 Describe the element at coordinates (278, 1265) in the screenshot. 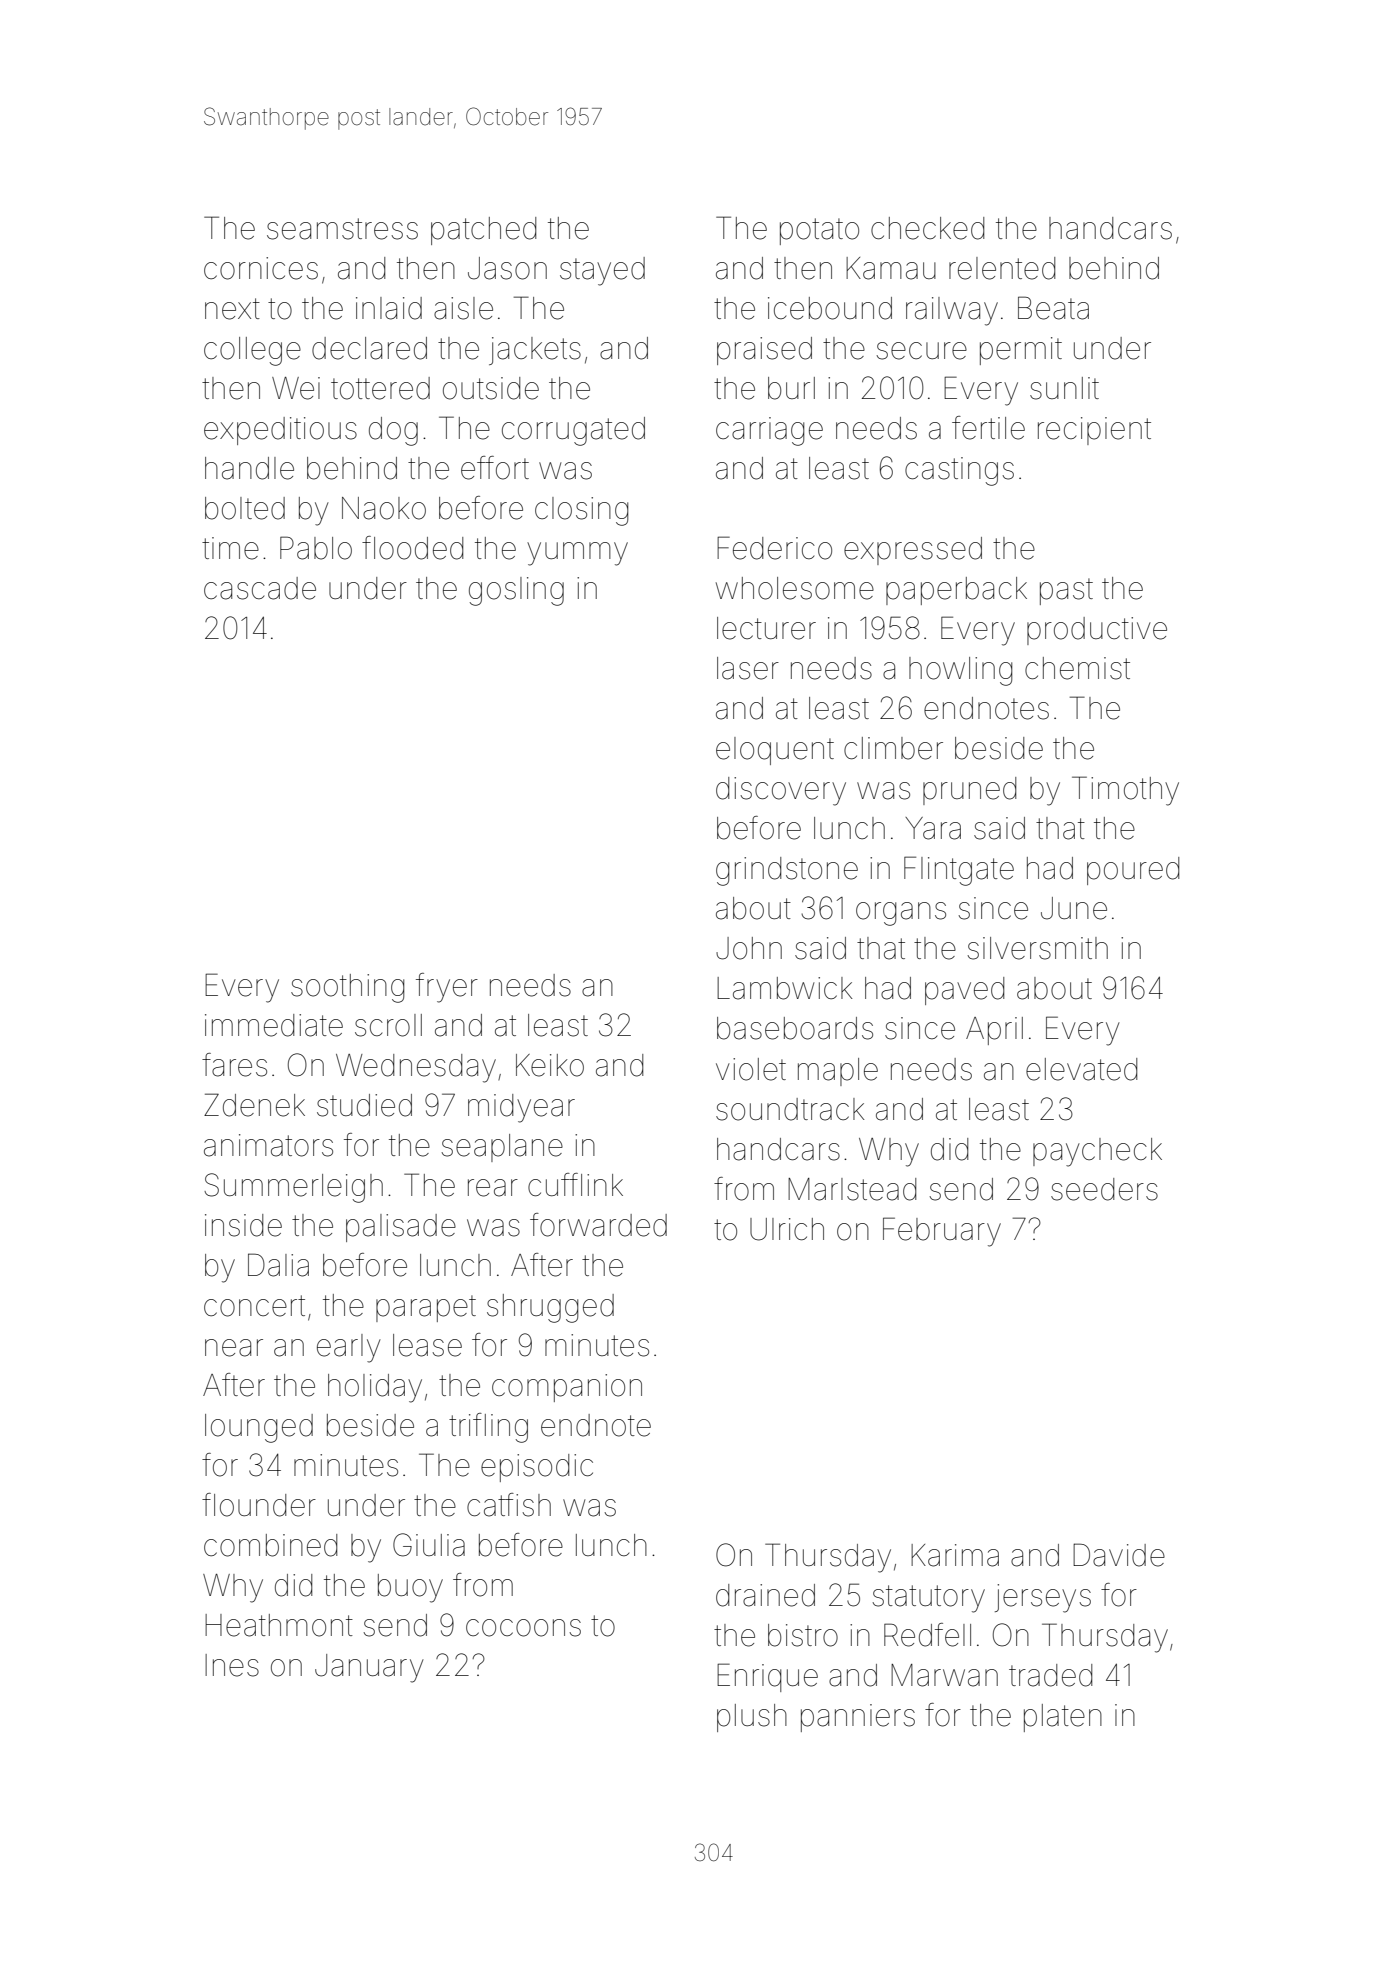

I see `Dalia` at that location.
